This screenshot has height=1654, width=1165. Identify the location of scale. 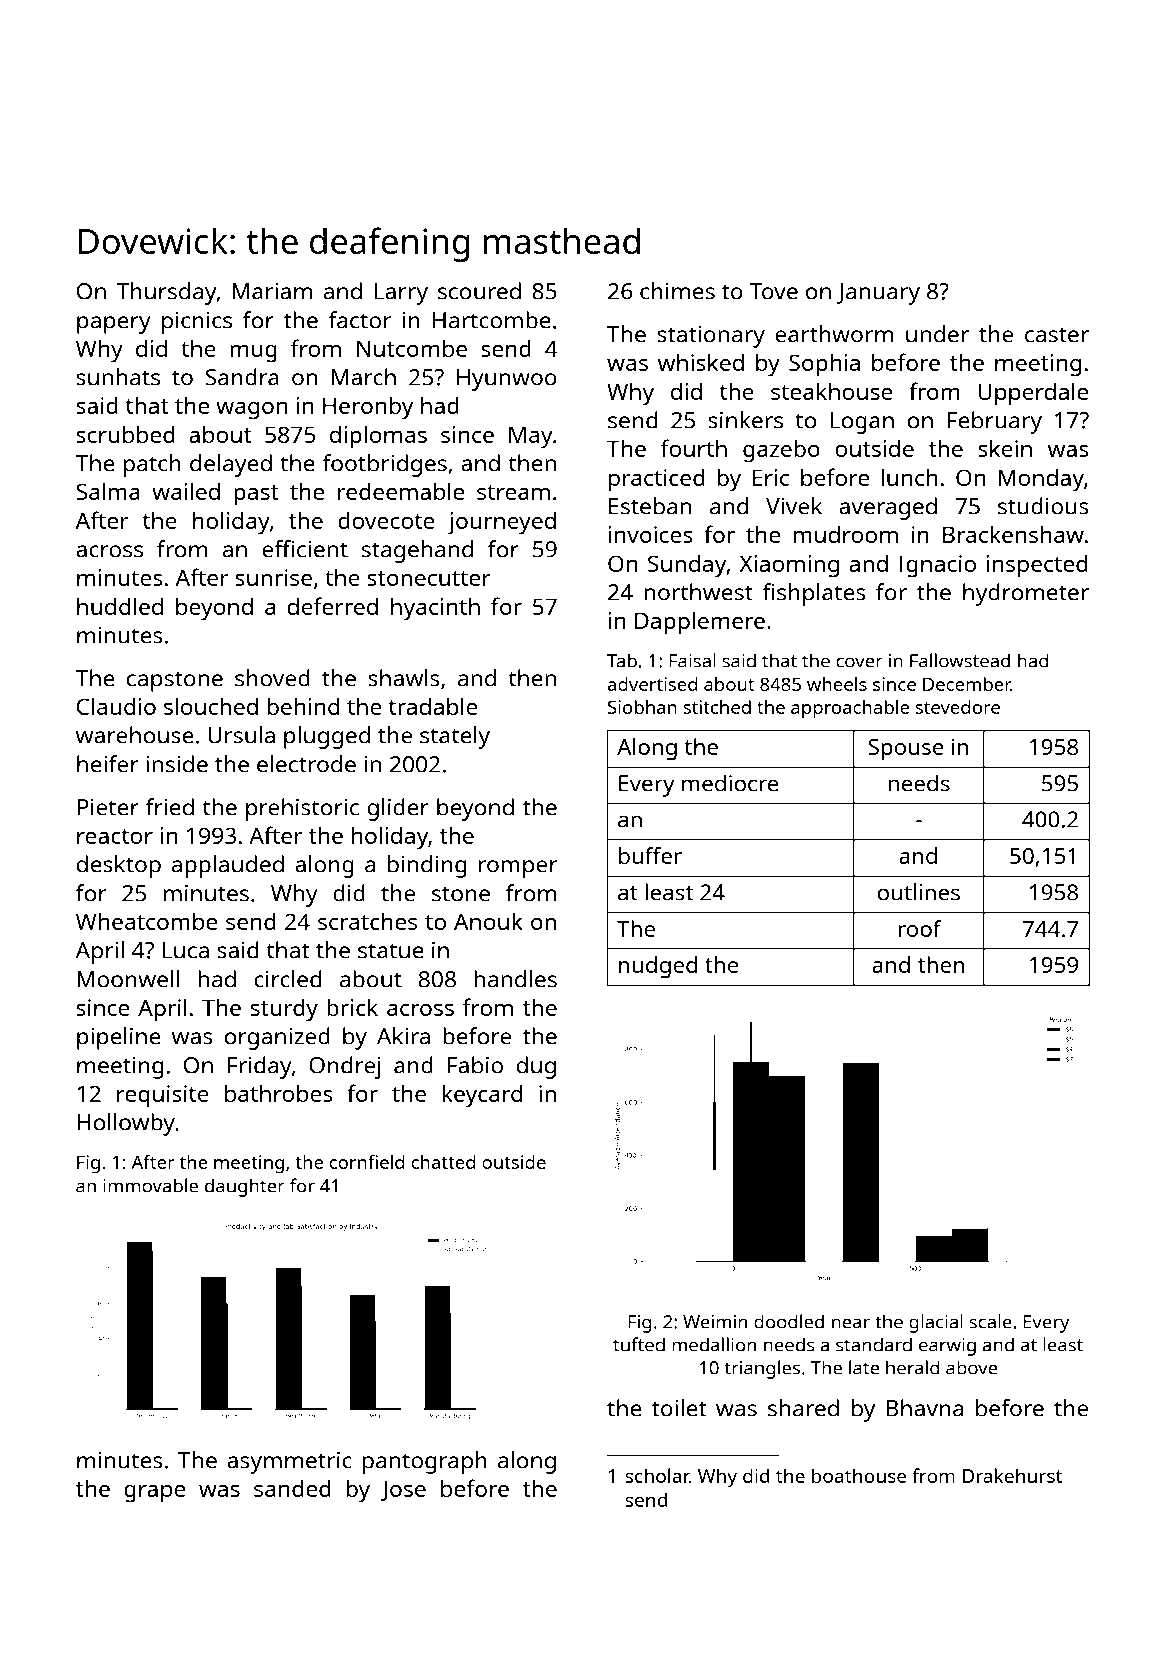
(991, 1321).
